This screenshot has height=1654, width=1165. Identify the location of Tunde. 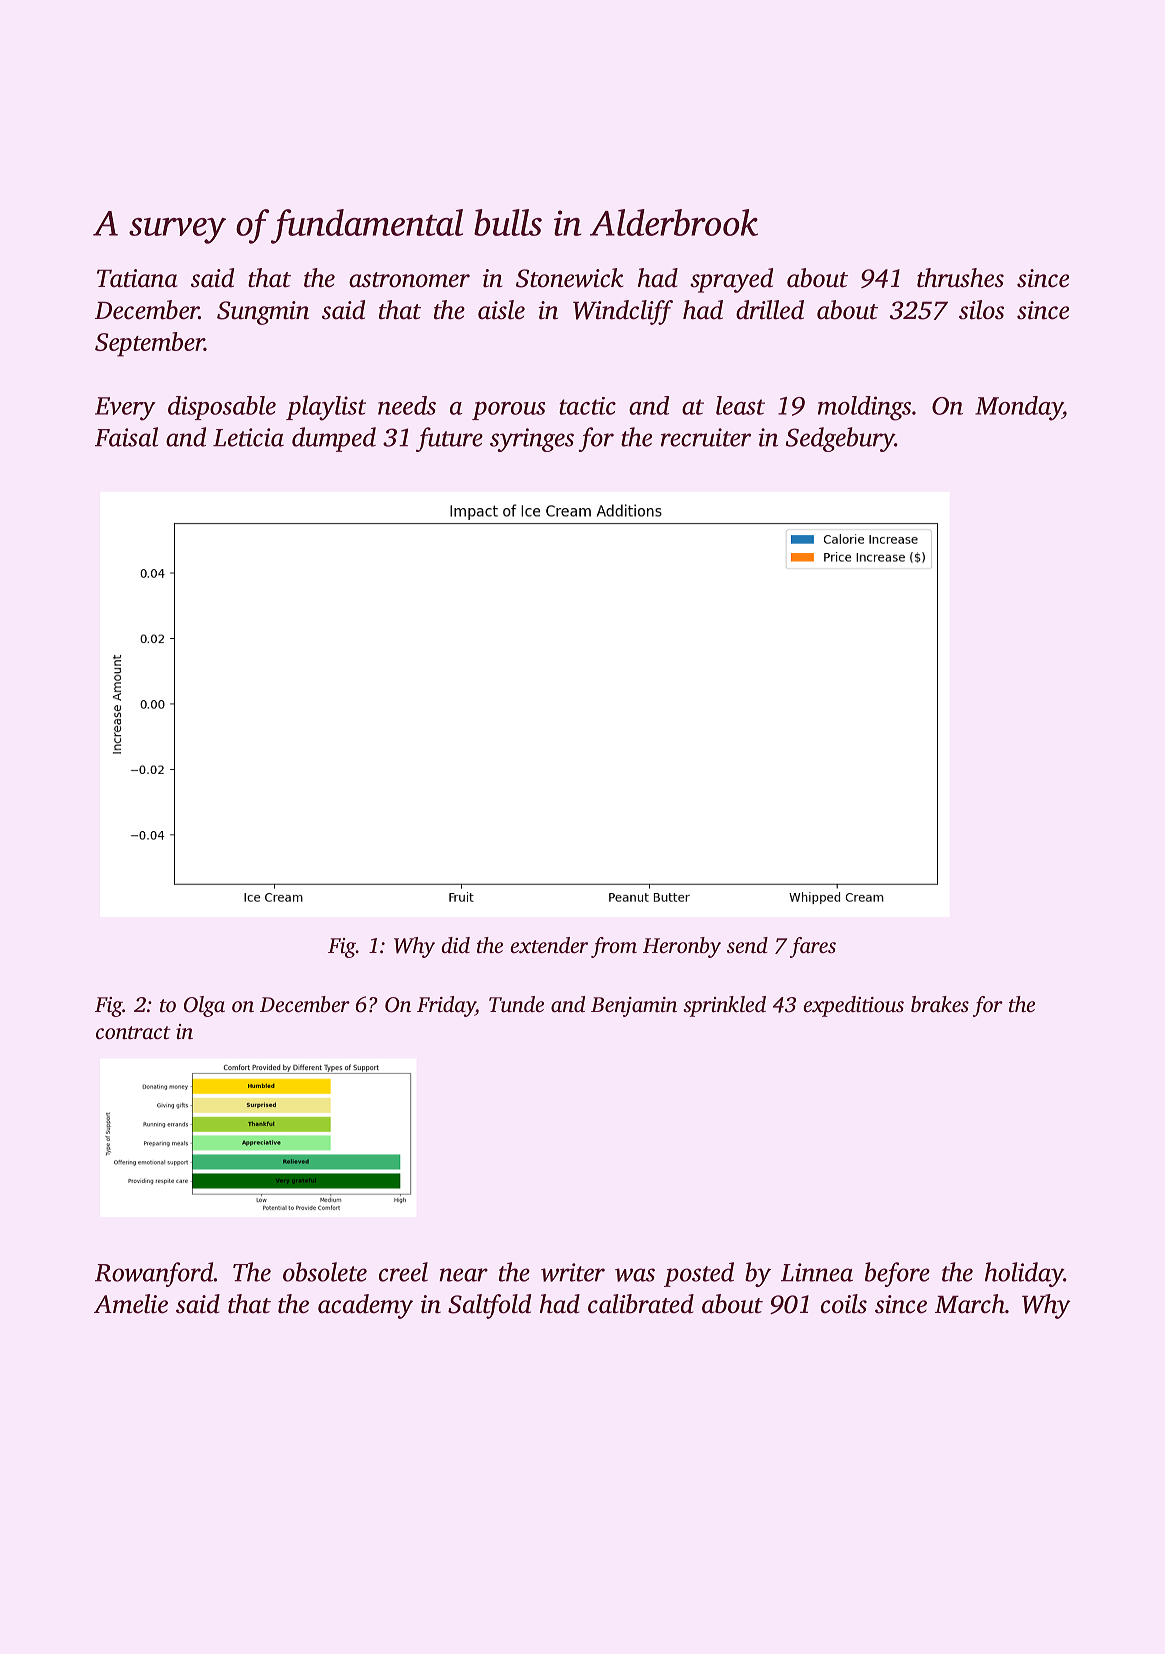
(516, 1004).
